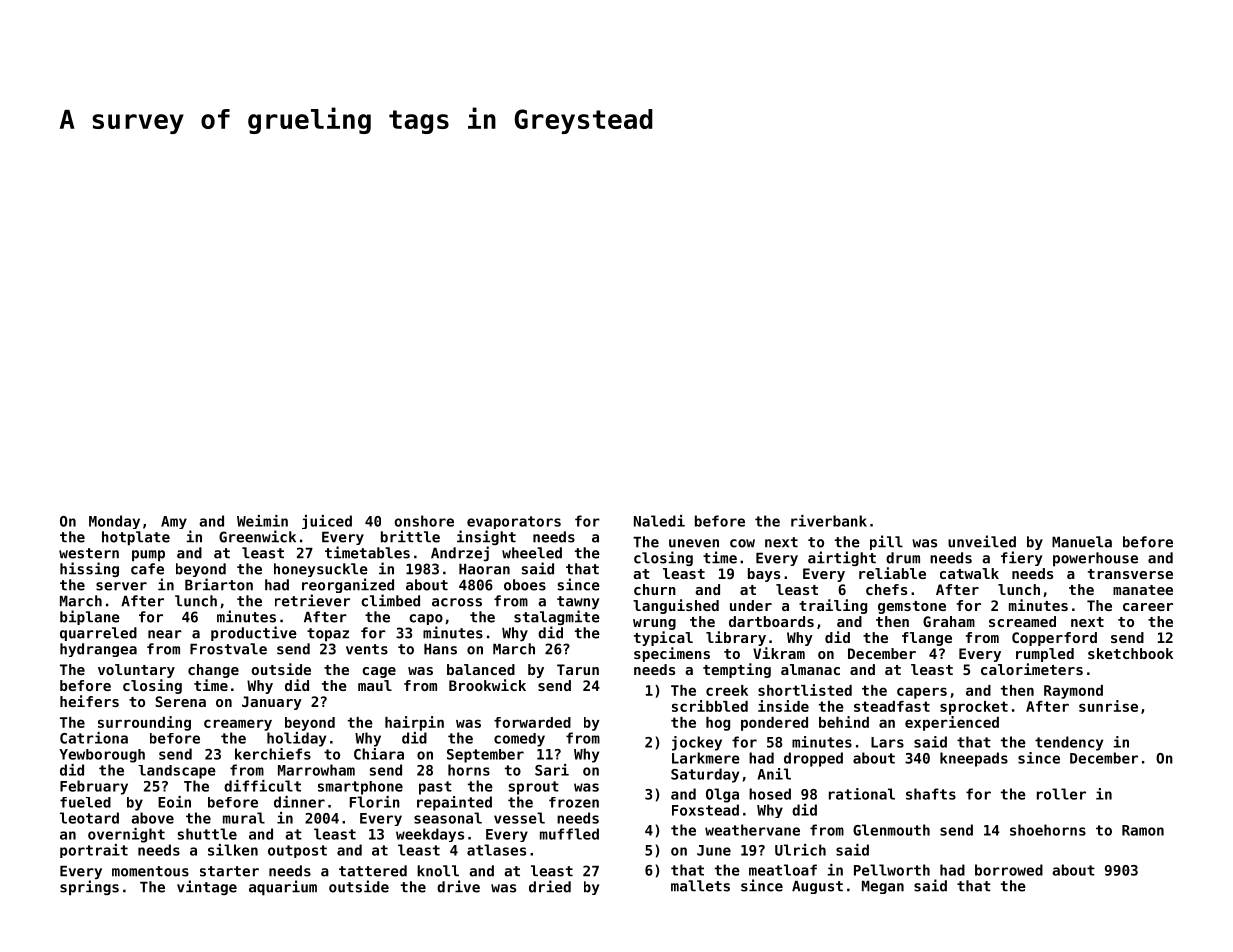 The height and width of the image is (952, 1233). I want to click on kneepads, so click(974, 759).
